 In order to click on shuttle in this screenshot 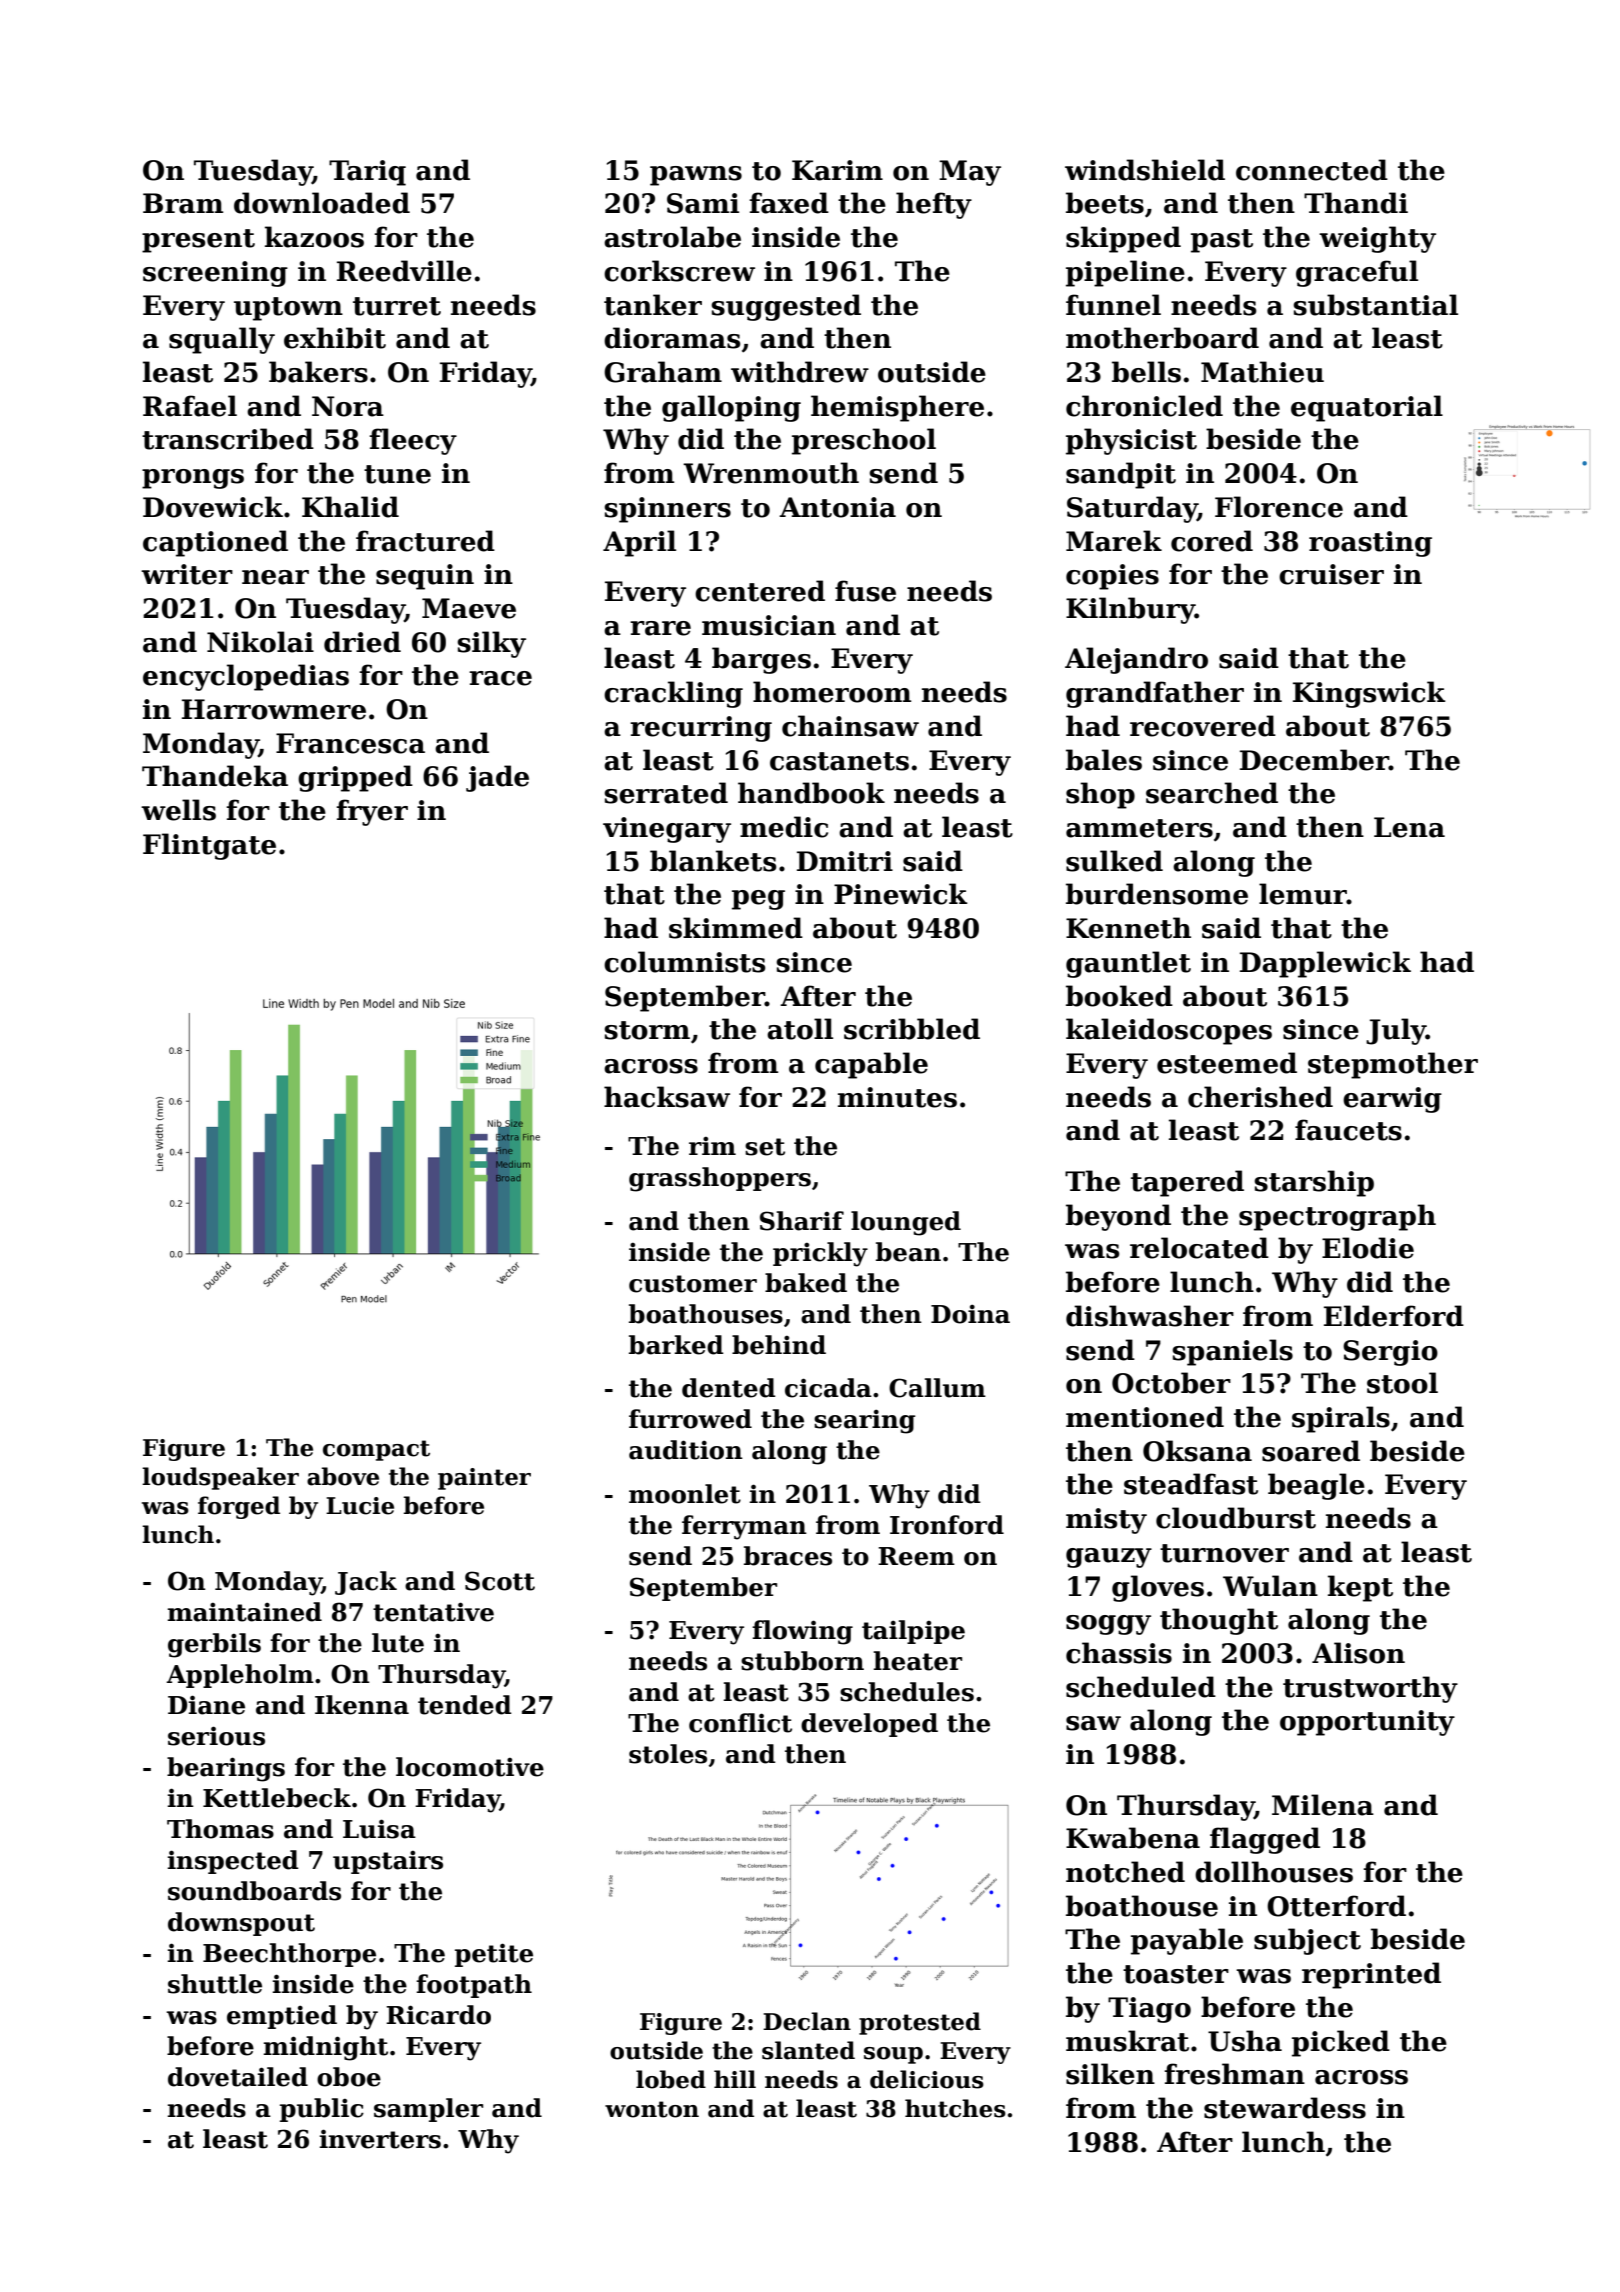, I will do `click(215, 1984)`.
